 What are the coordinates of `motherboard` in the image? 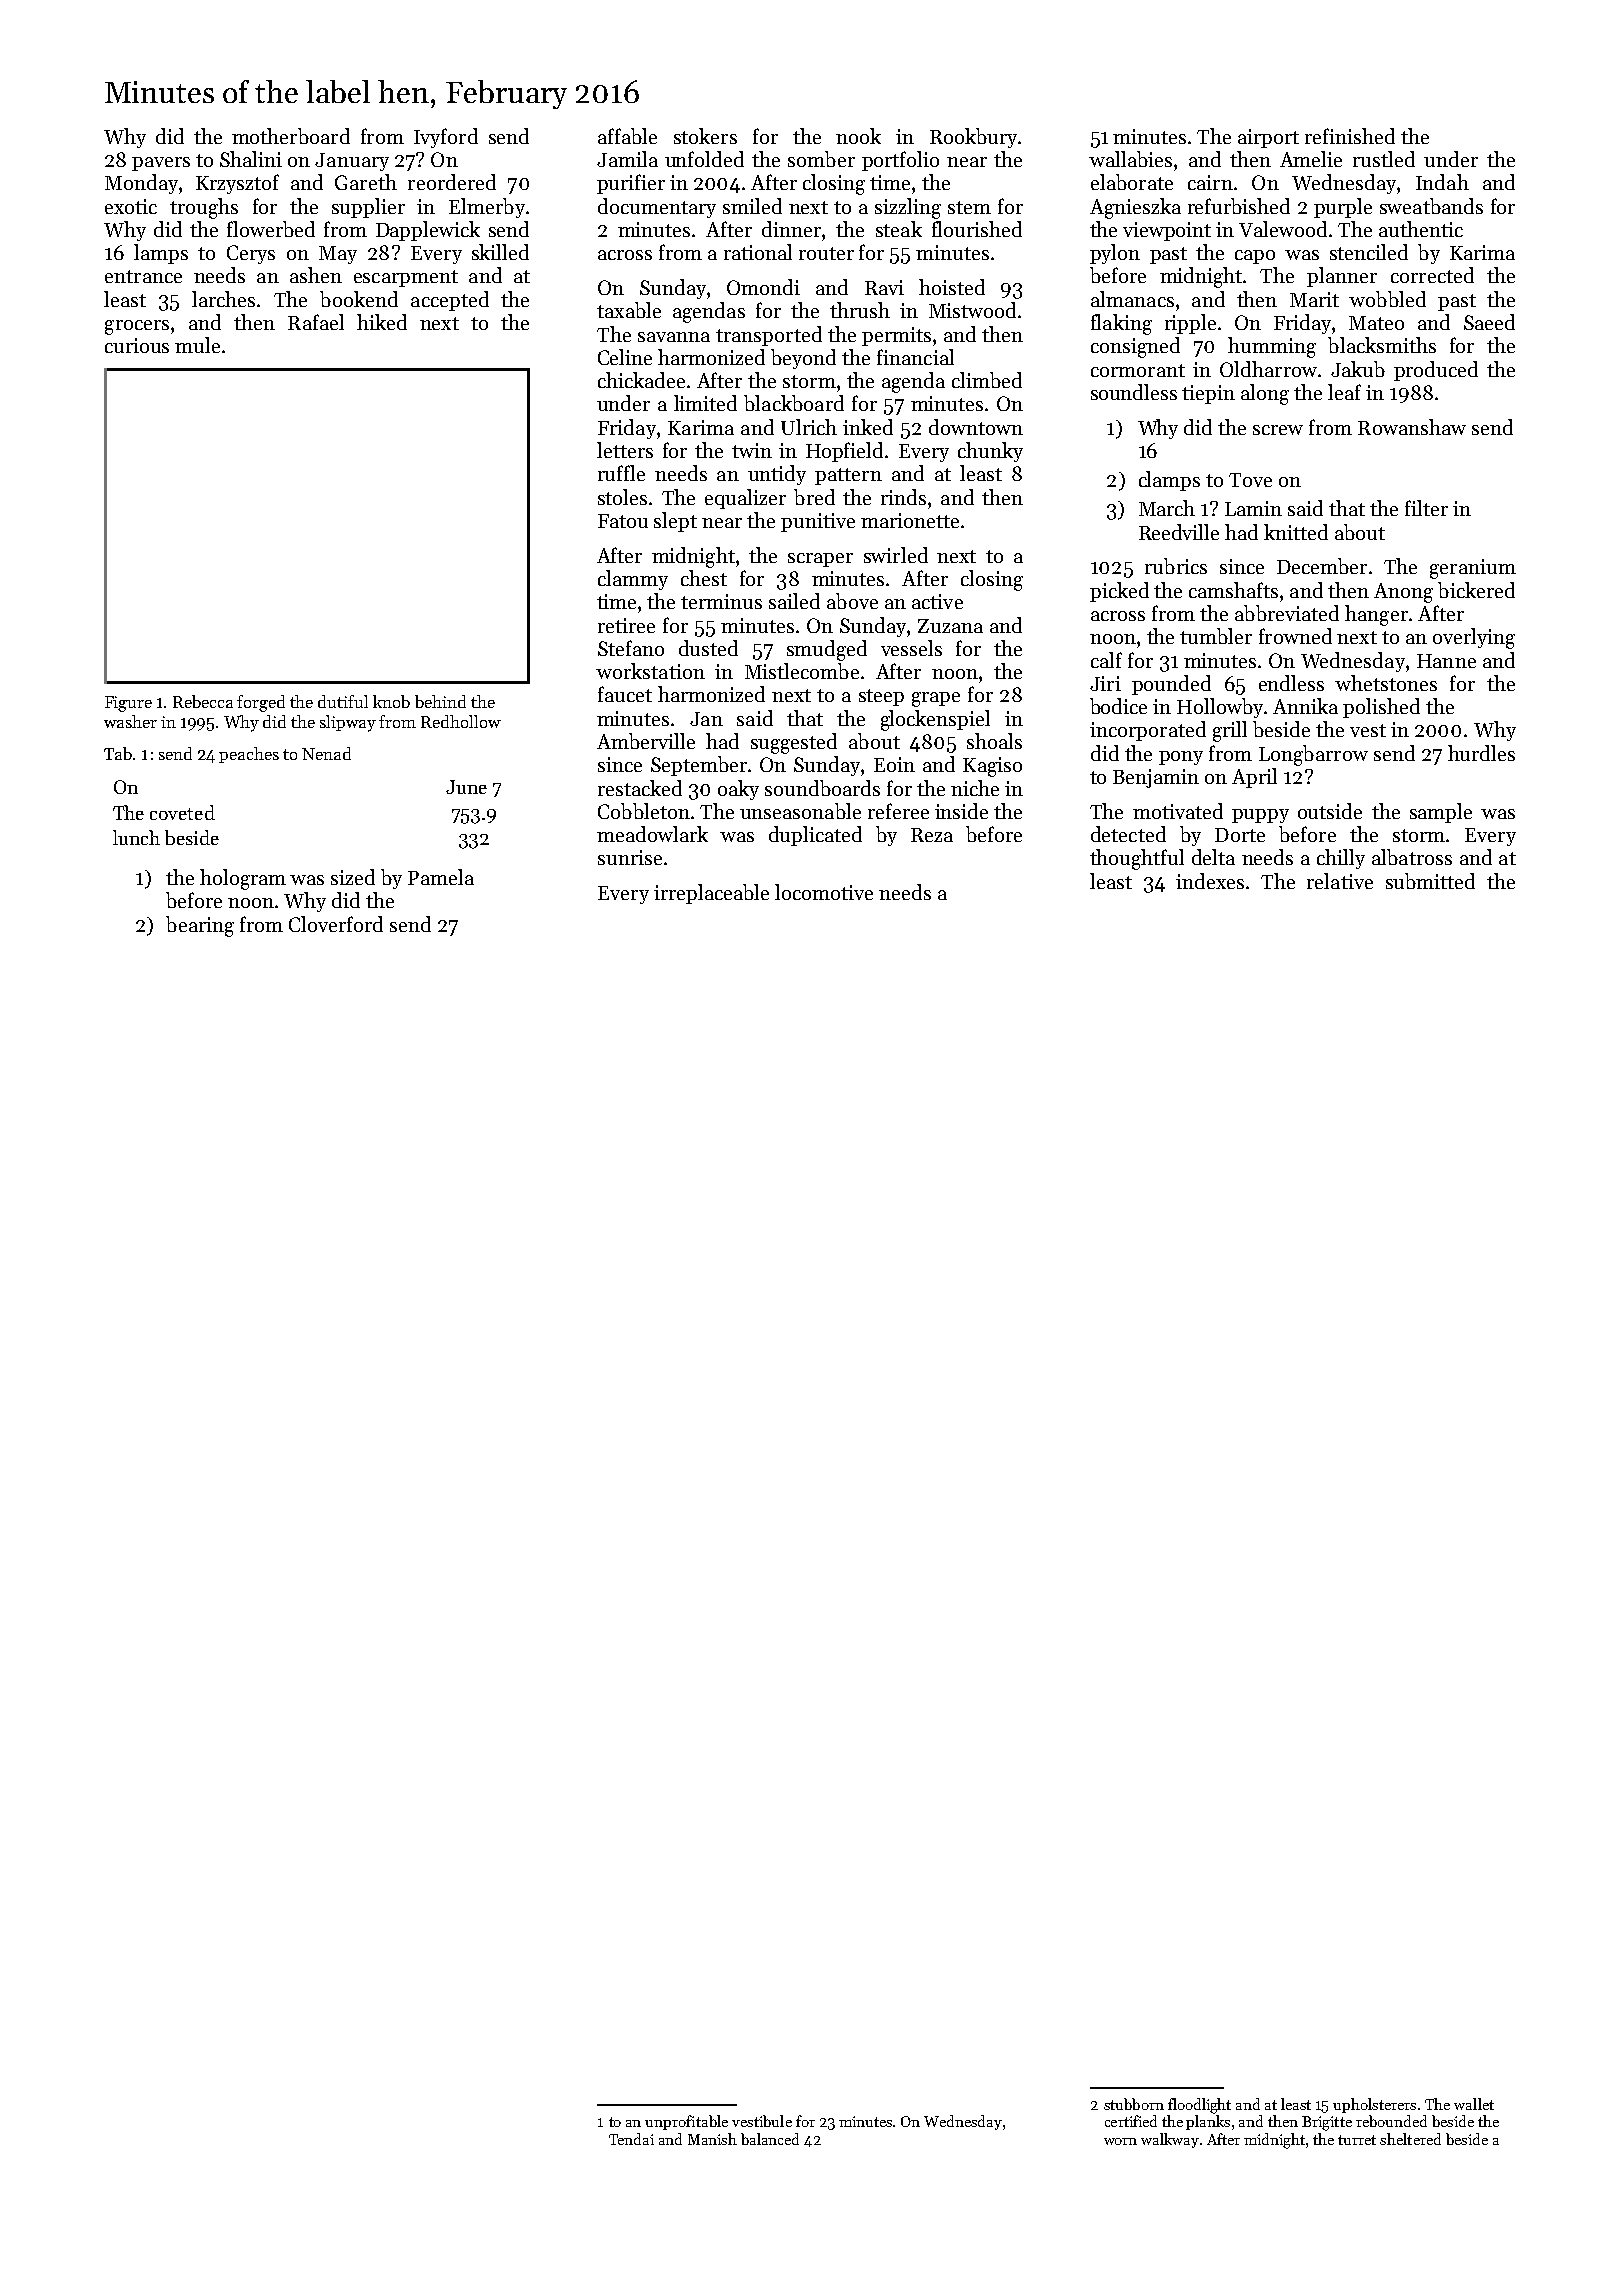 It's located at (291, 136).
